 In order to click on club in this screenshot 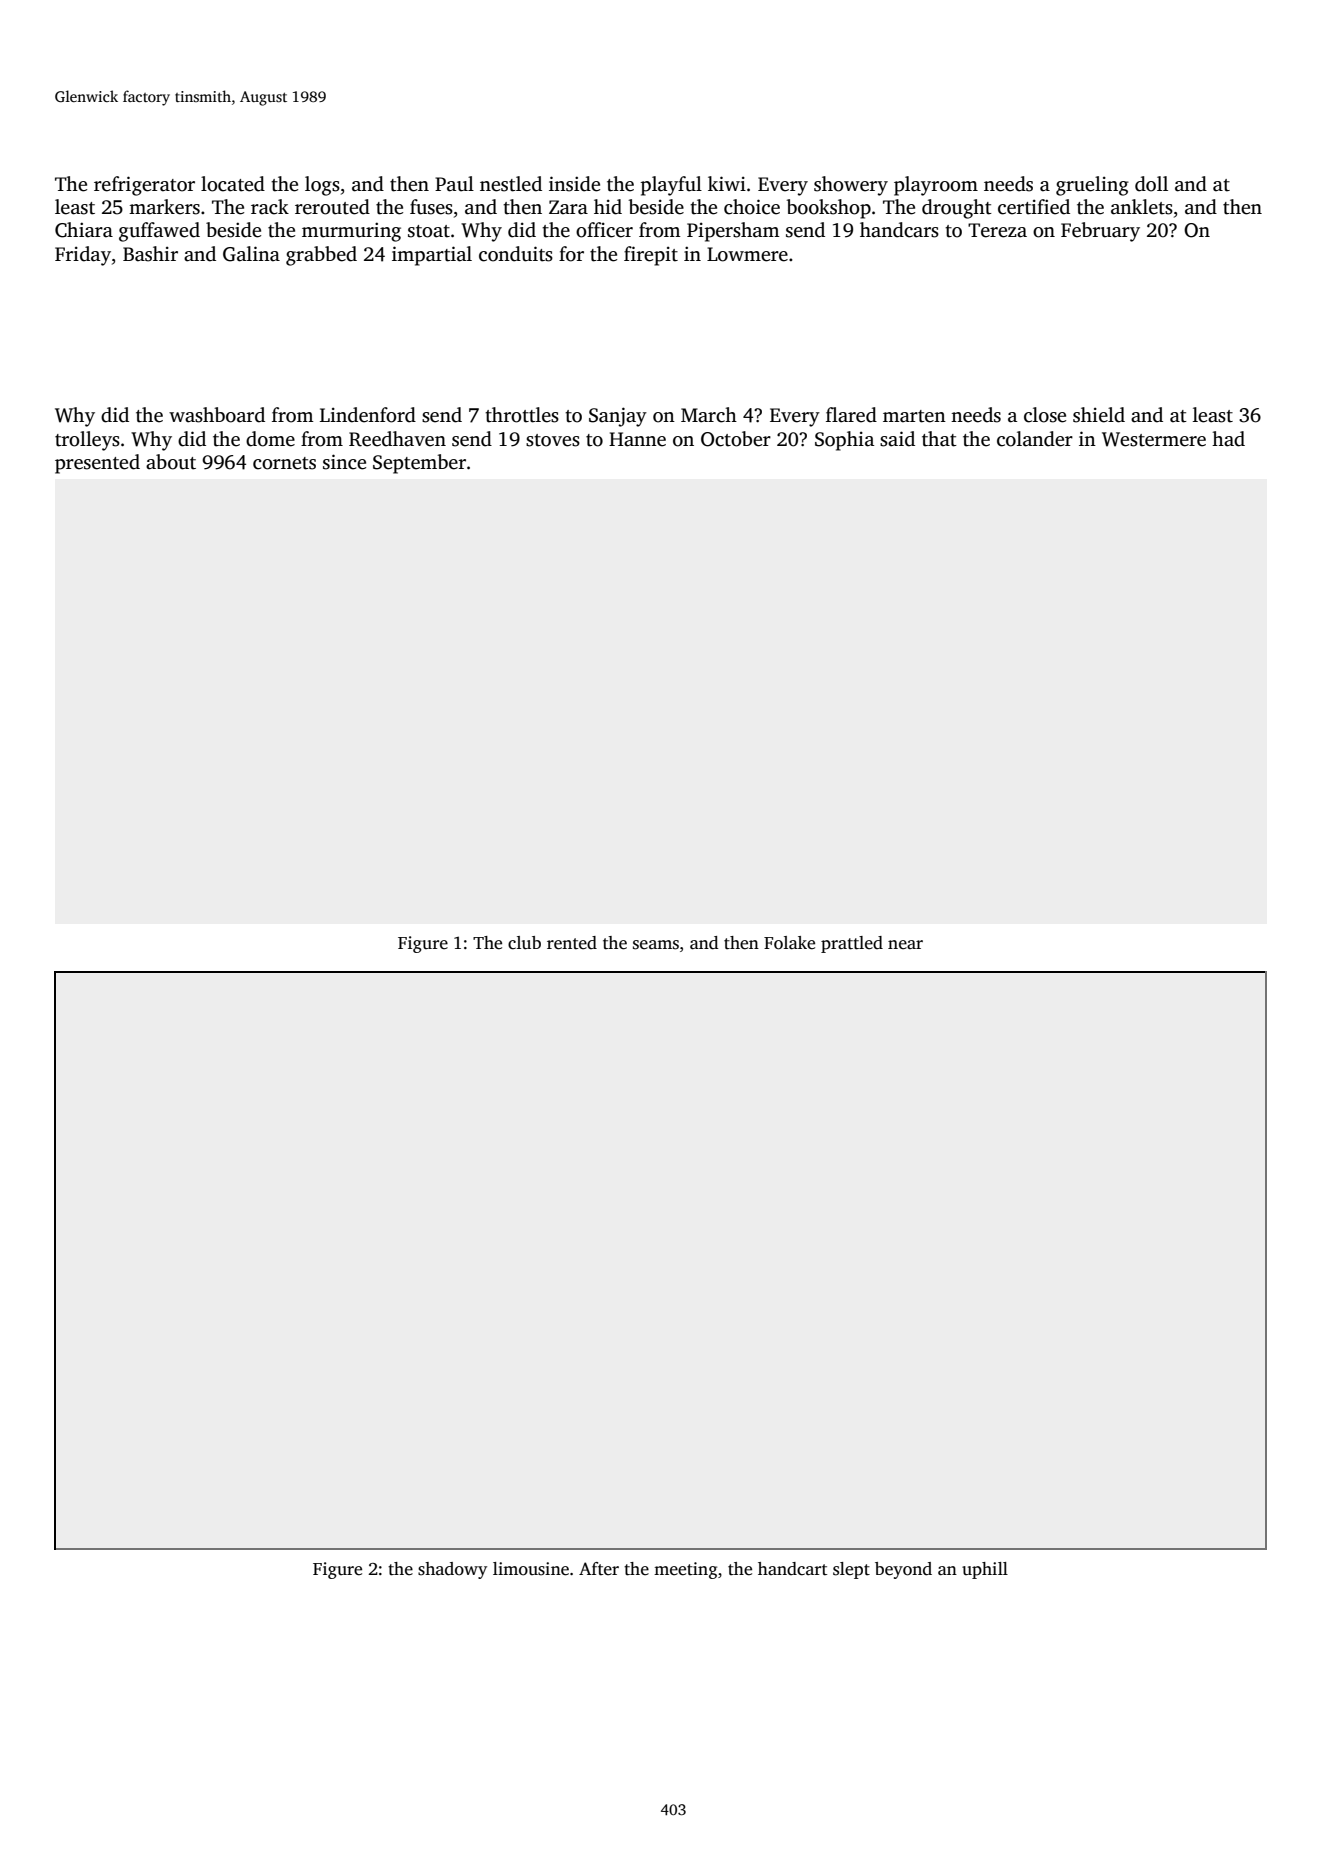, I will do `click(524, 943)`.
